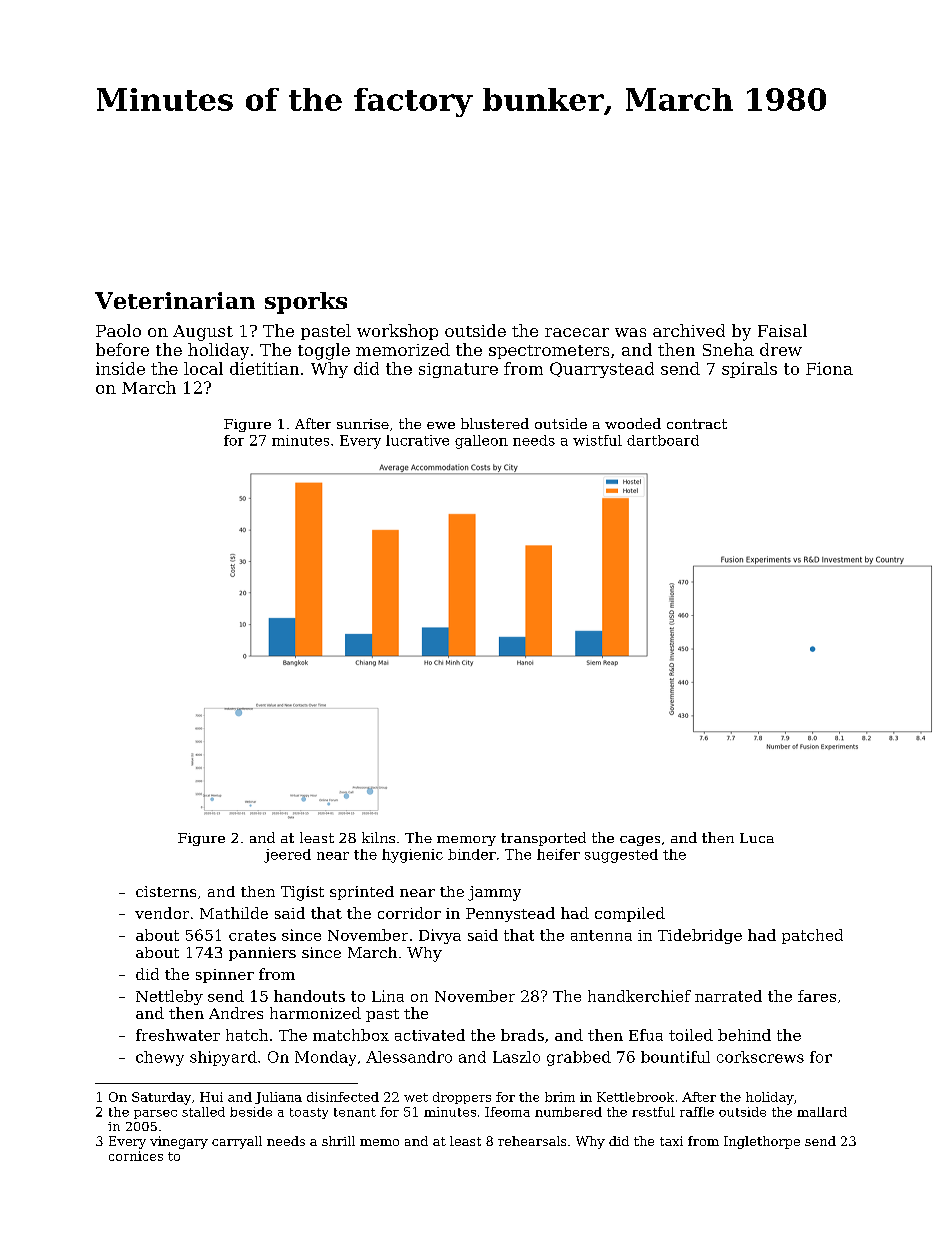 The height and width of the page is (1233, 952). Describe the element at coordinates (175, 300) in the page. I see `Veterinarian` at that location.
